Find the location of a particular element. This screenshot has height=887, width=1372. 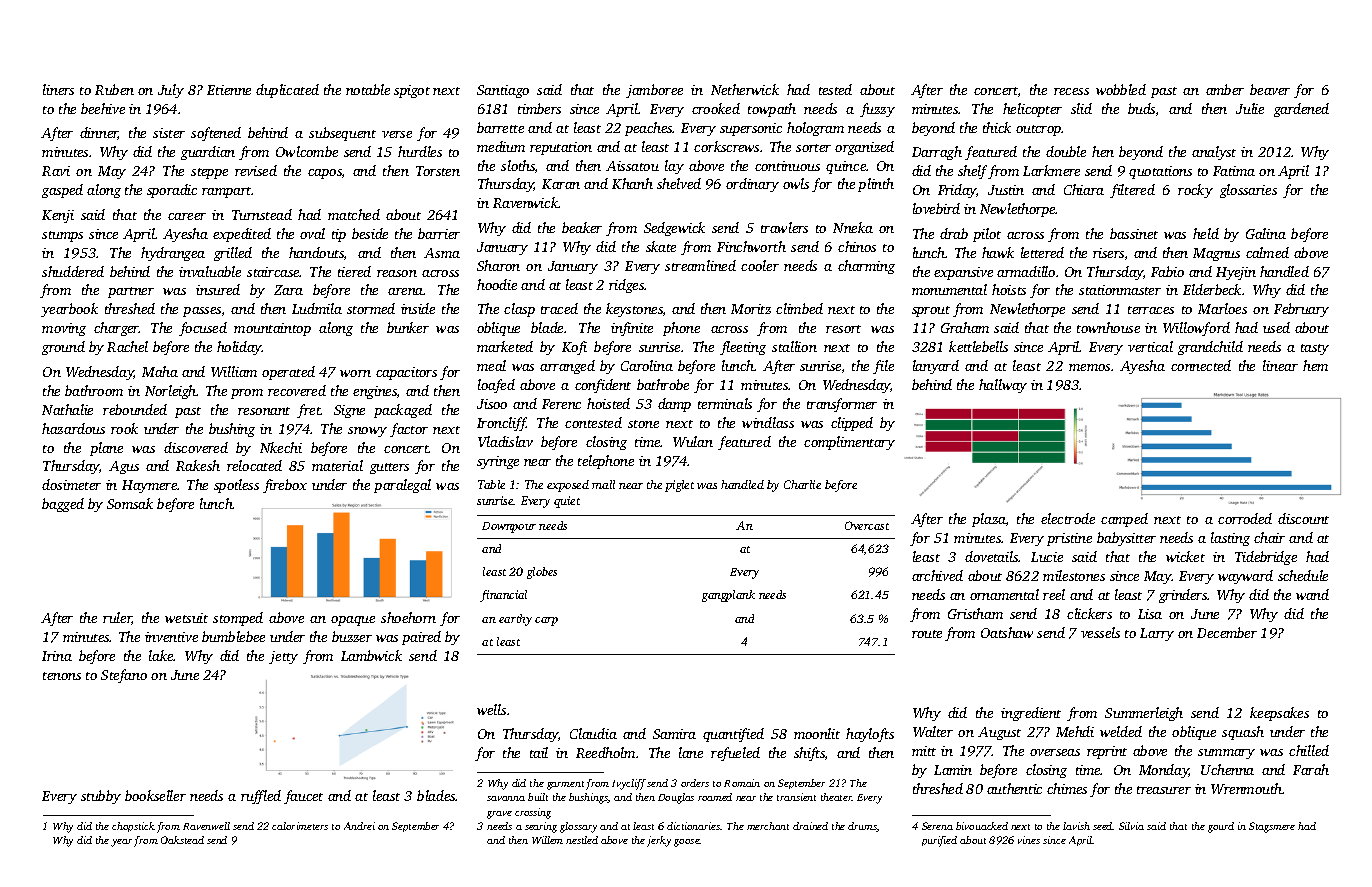

rebounded is located at coordinates (135, 409).
